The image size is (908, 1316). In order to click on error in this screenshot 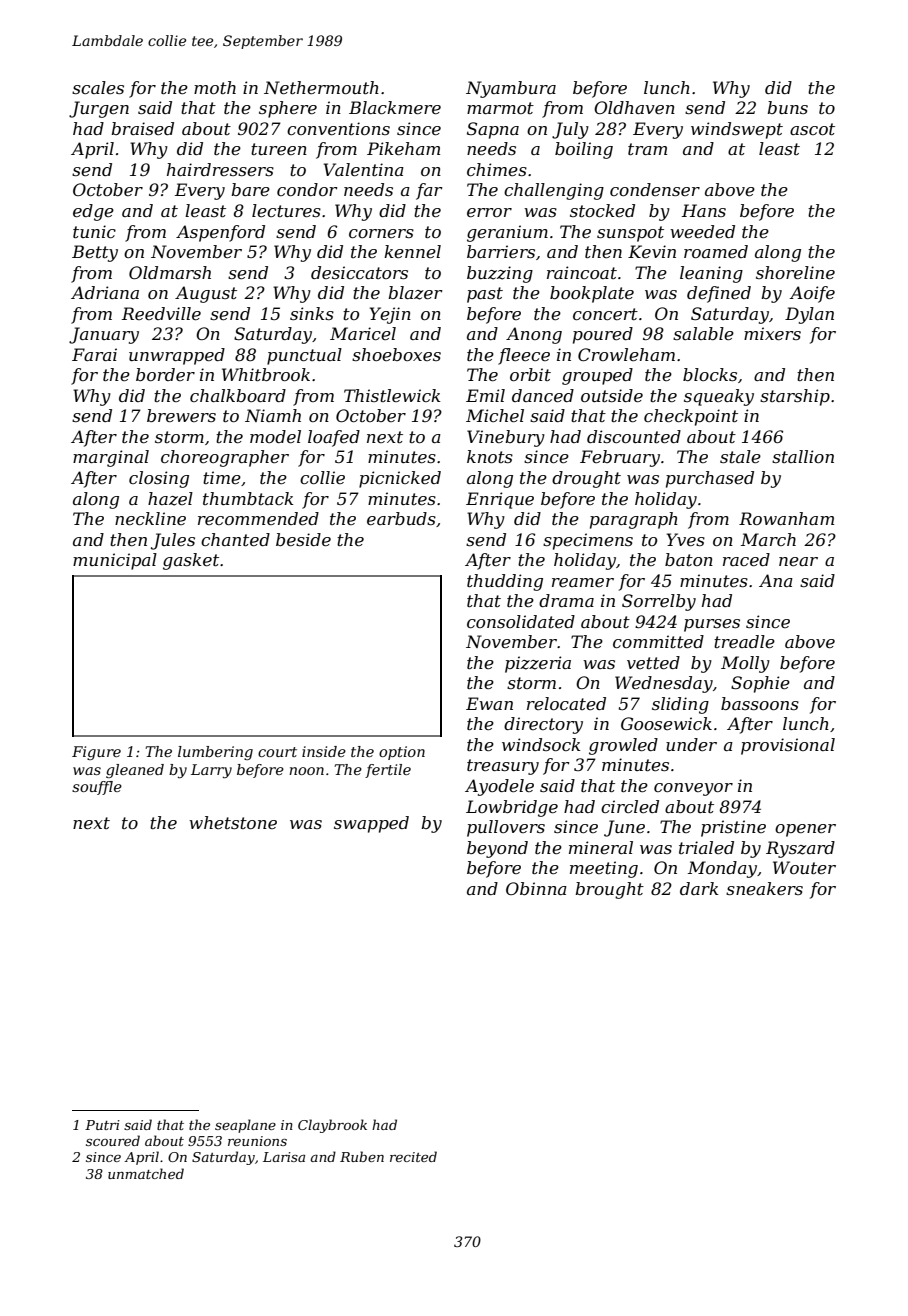, I will do `click(489, 212)`.
